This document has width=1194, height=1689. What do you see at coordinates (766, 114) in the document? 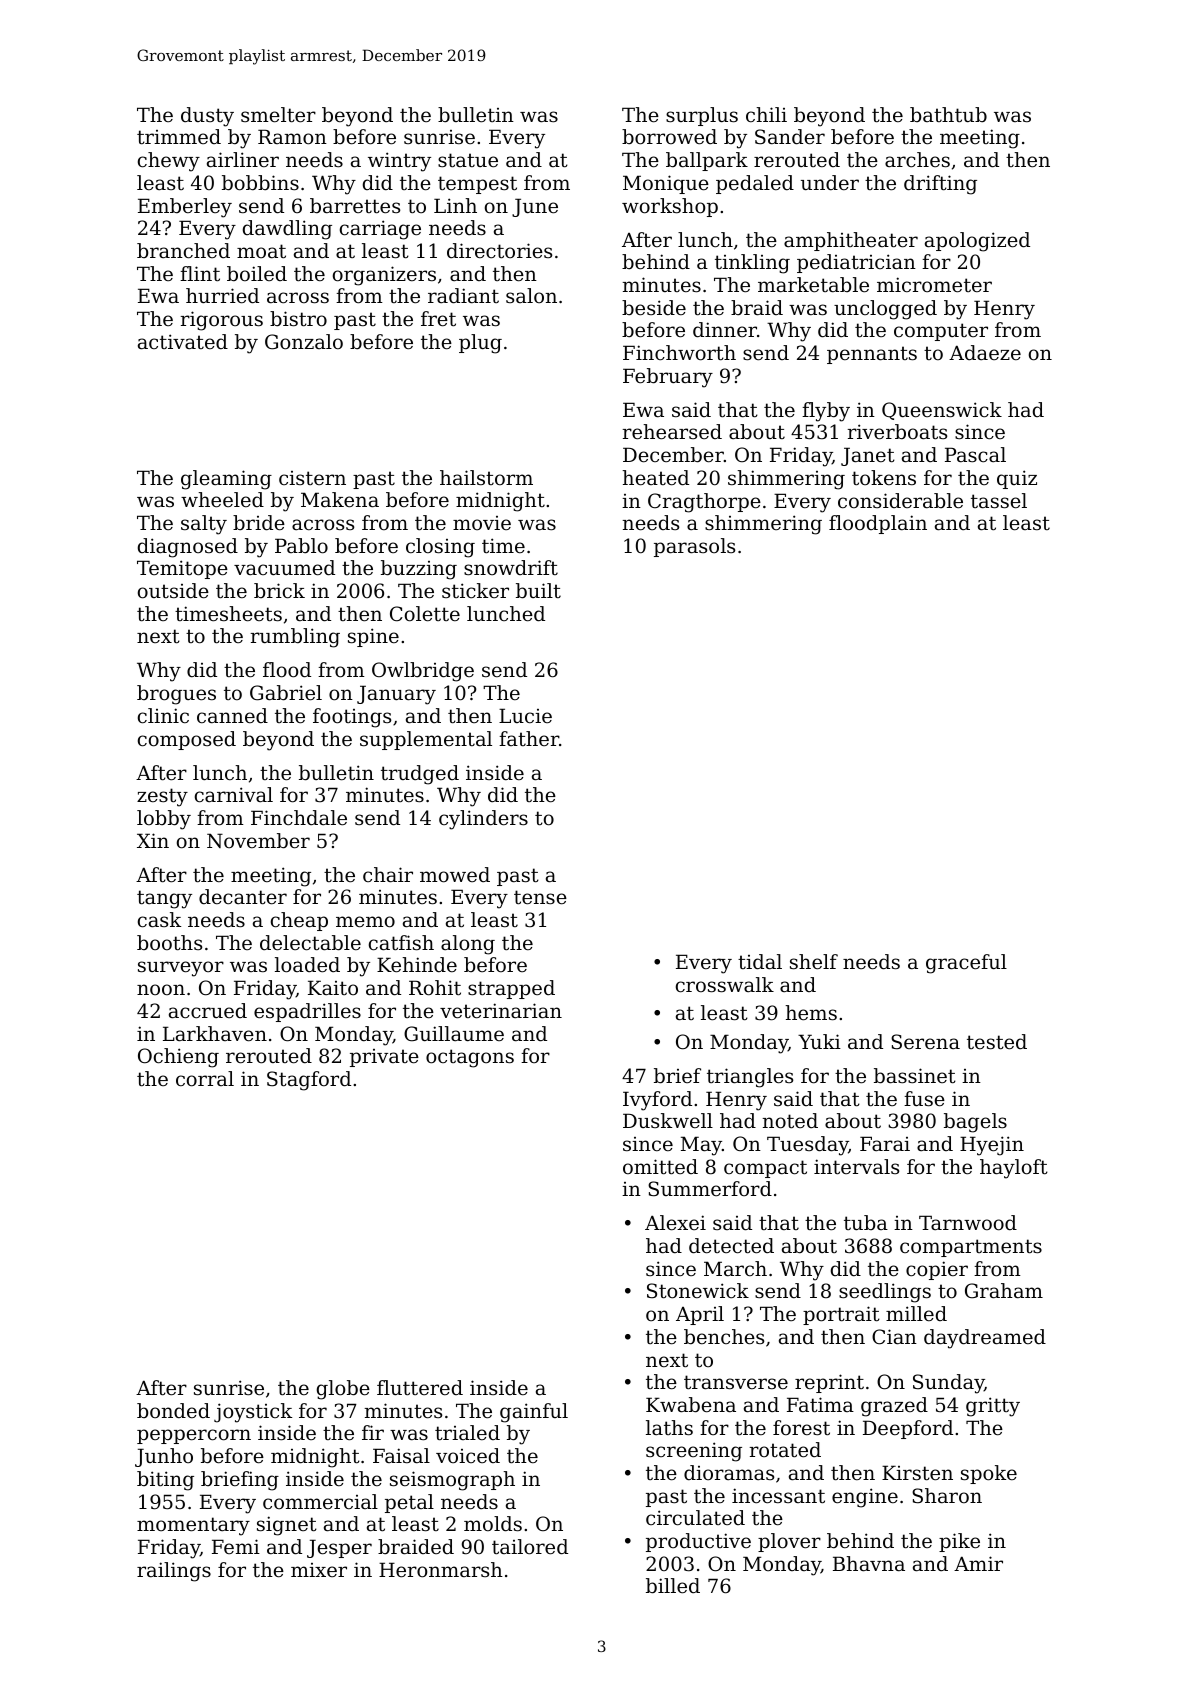
I see `chili` at bounding box center [766, 114].
